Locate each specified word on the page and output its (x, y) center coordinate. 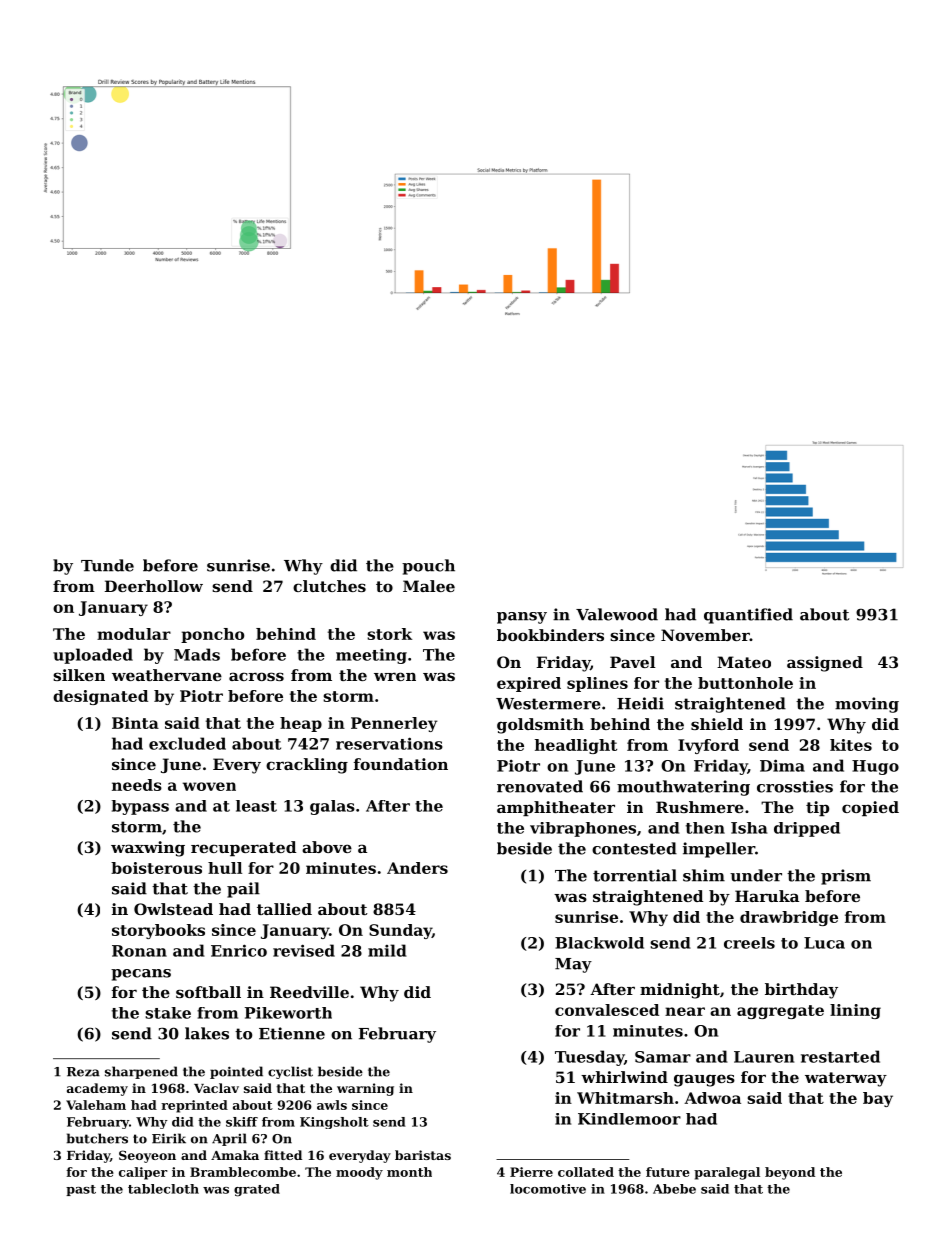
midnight (680, 991)
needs (137, 785)
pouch (428, 567)
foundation (401, 764)
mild (387, 950)
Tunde (107, 565)
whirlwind (624, 1077)
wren (395, 676)
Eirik (169, 1138)
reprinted (194, 1106)
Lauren (764, 1057)
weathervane (167, 675)
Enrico (239, 950)
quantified (748, 616)
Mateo (744, 662)
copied (870, 808)
